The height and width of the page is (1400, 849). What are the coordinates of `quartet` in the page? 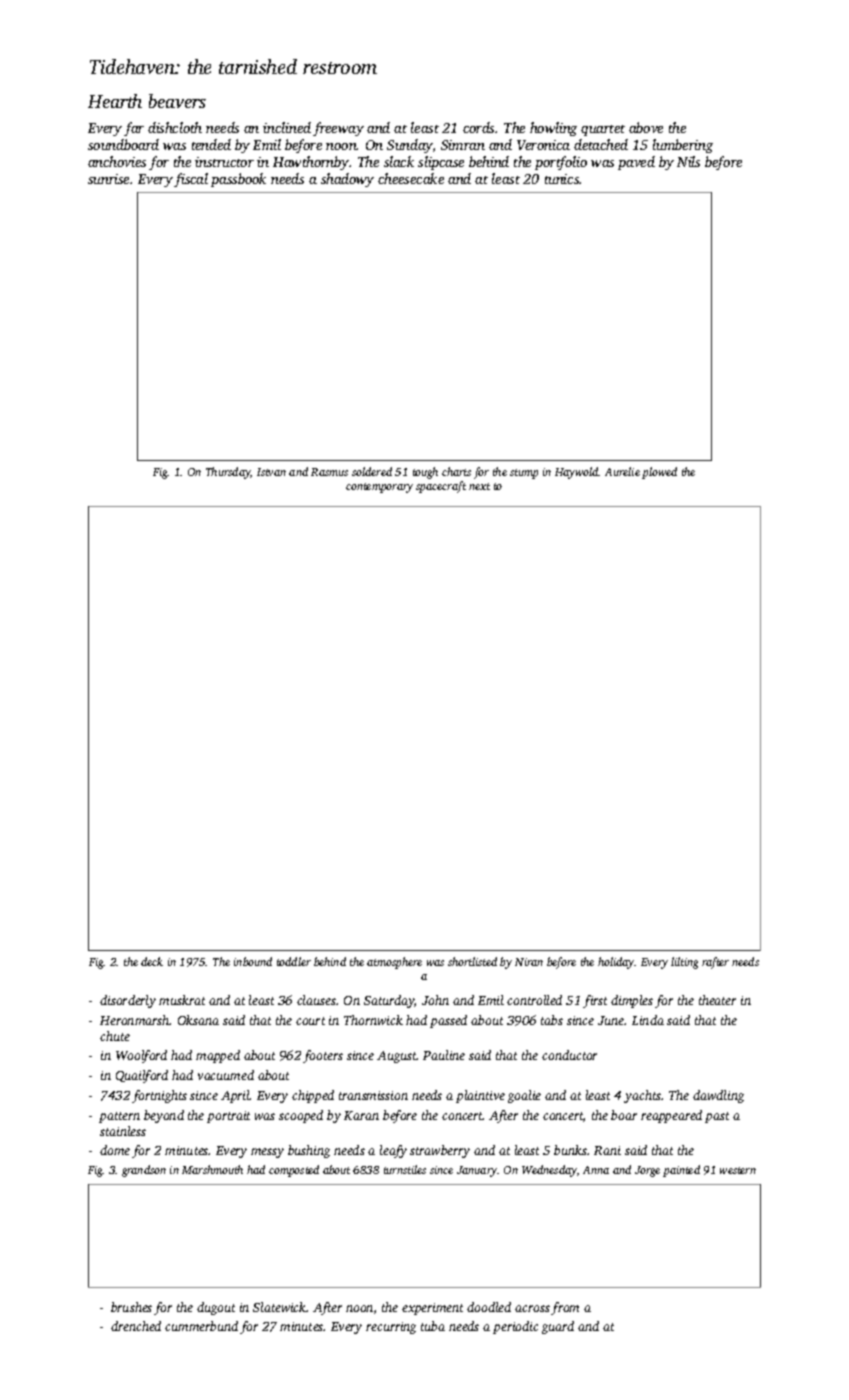 It's located at (603, 130).
